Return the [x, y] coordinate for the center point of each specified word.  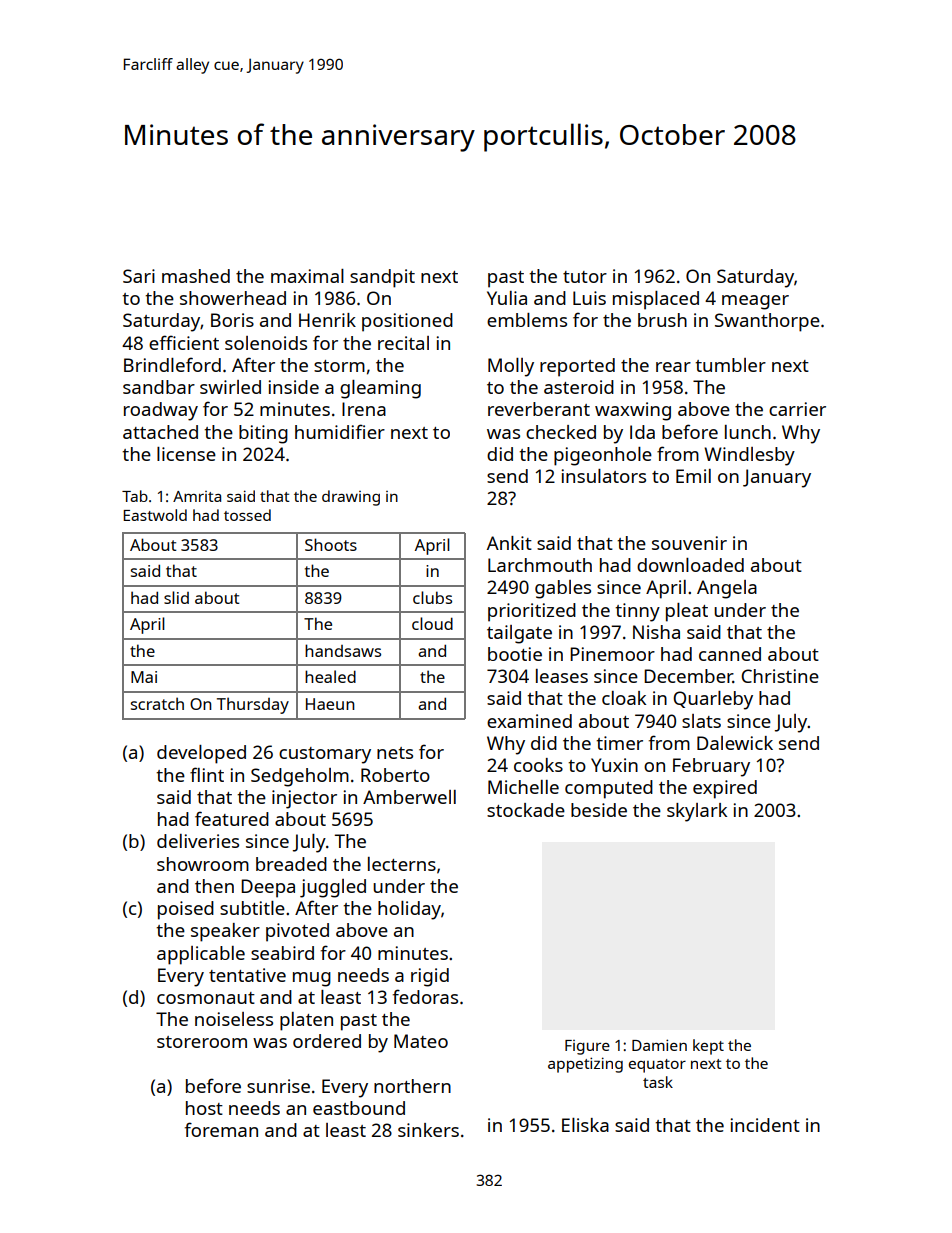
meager [755, 302]
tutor [585, 277]
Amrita [197, 496]
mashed [196, 276]
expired [725, 789]
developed [201, 754]
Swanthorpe [767, 322]
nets [395, 753]
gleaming [380, 389]
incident [765, 1125]
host [204, 1108]
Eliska [585, 1125]
